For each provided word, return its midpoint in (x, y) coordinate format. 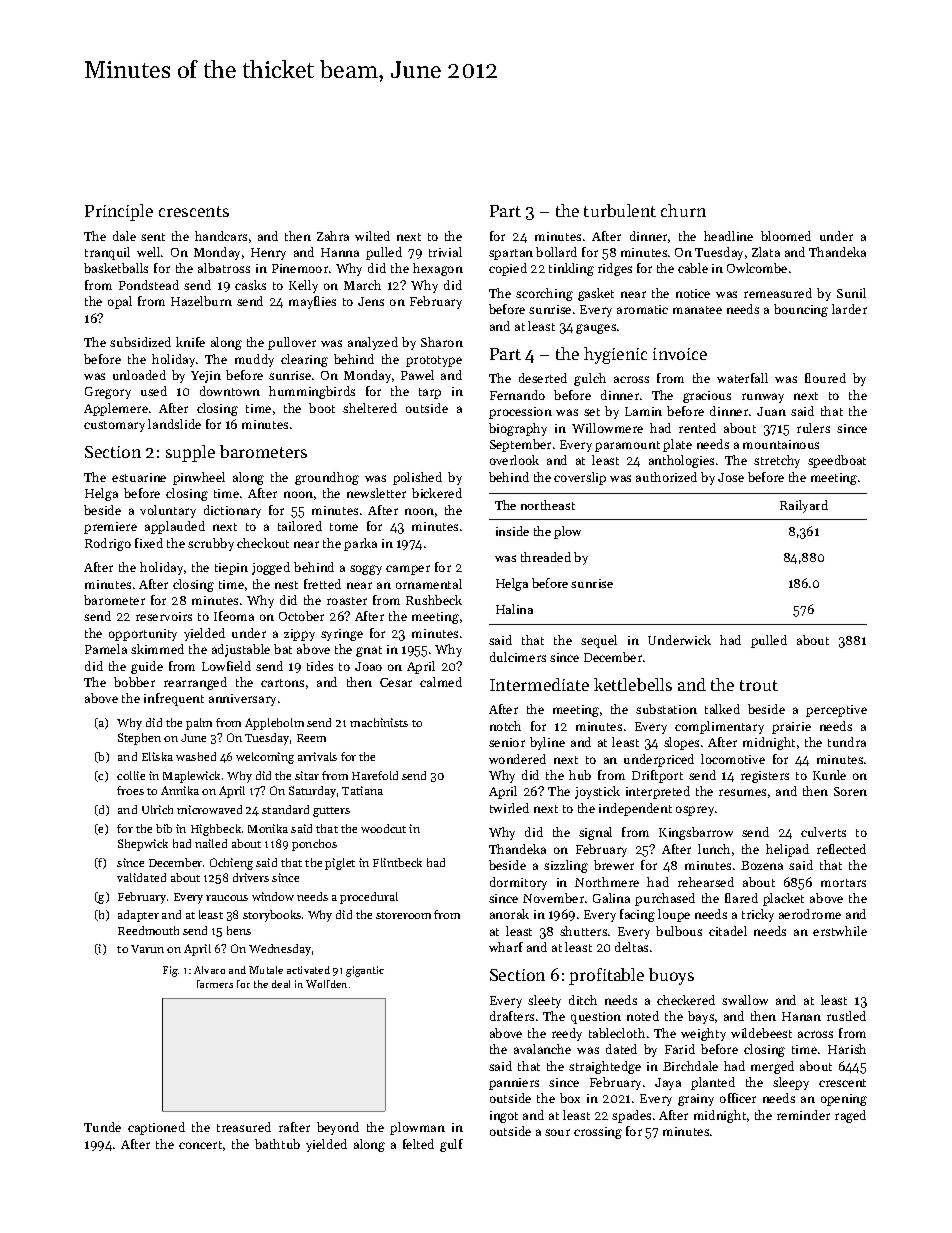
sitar (307, 775)
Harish (847, 1049)
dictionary (232, 511)
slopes (681, 743)
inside (512, 531)
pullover (292, 343)
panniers (514, 1084)
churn (683, 210)
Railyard (804, 506)
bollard (556, 252)
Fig (170, 971)
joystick (597, 792)
